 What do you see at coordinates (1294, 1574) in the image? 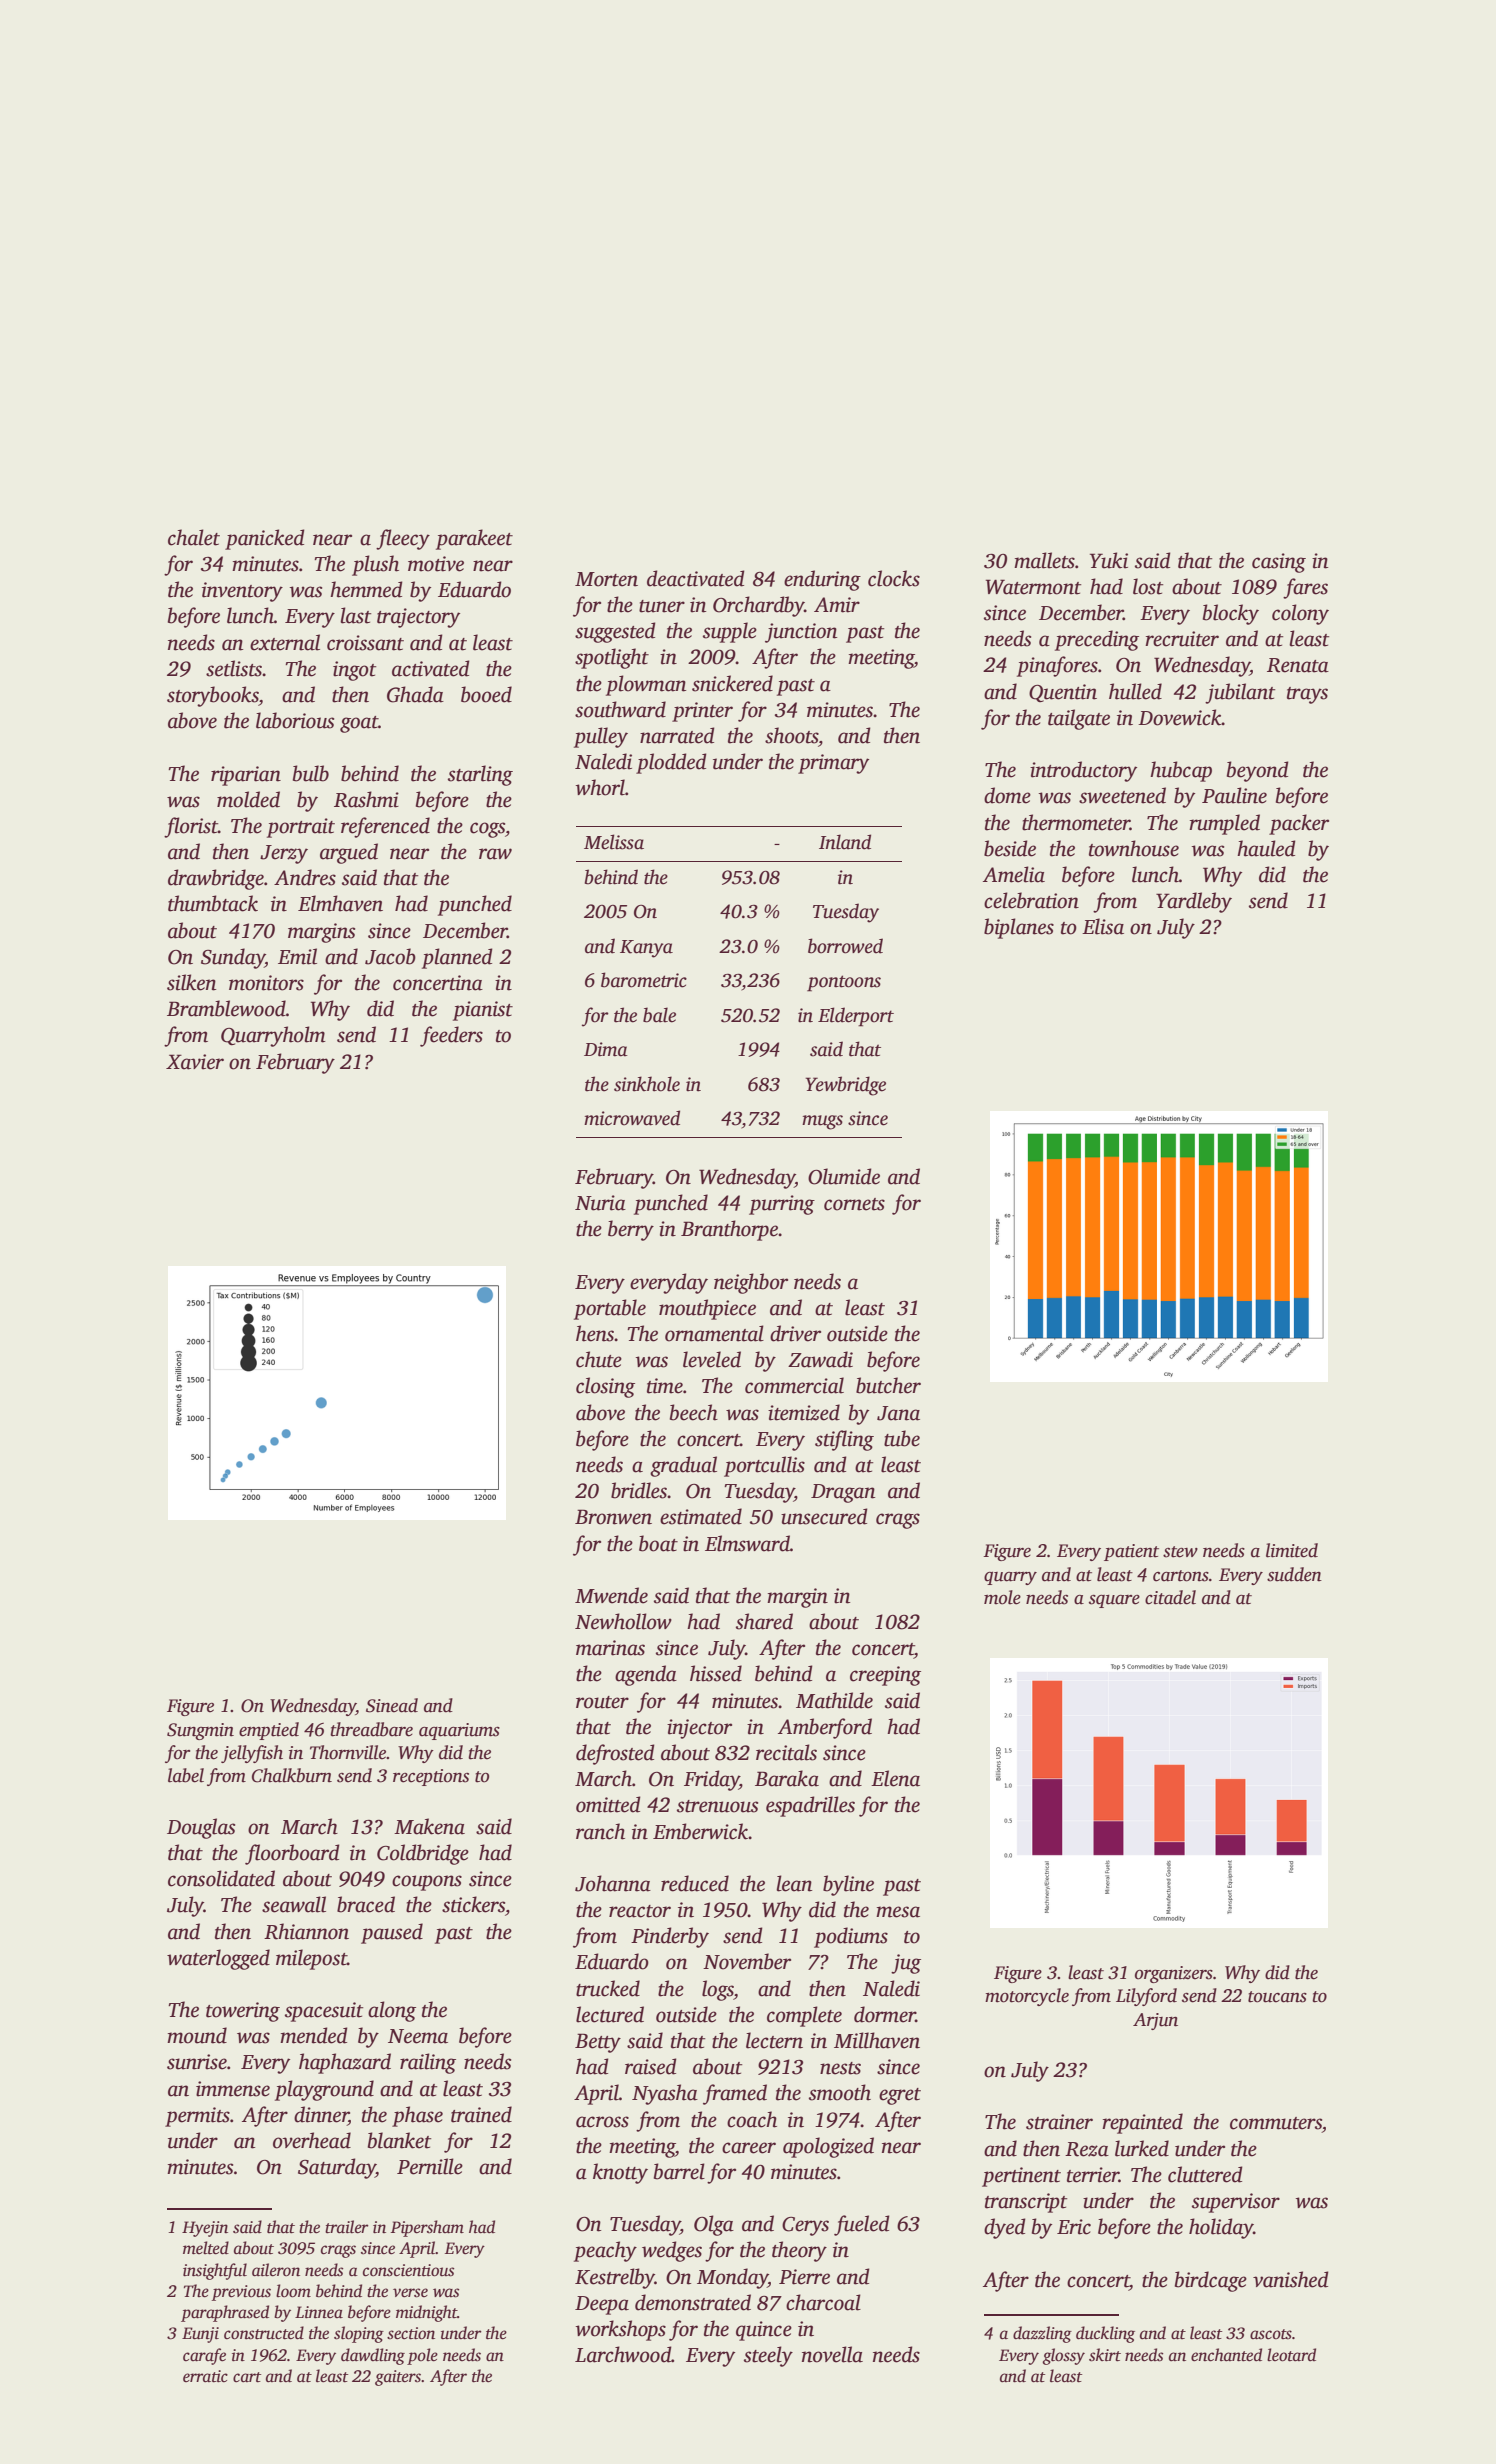
I see `sudden` at bounding box center [1294, 1574].
